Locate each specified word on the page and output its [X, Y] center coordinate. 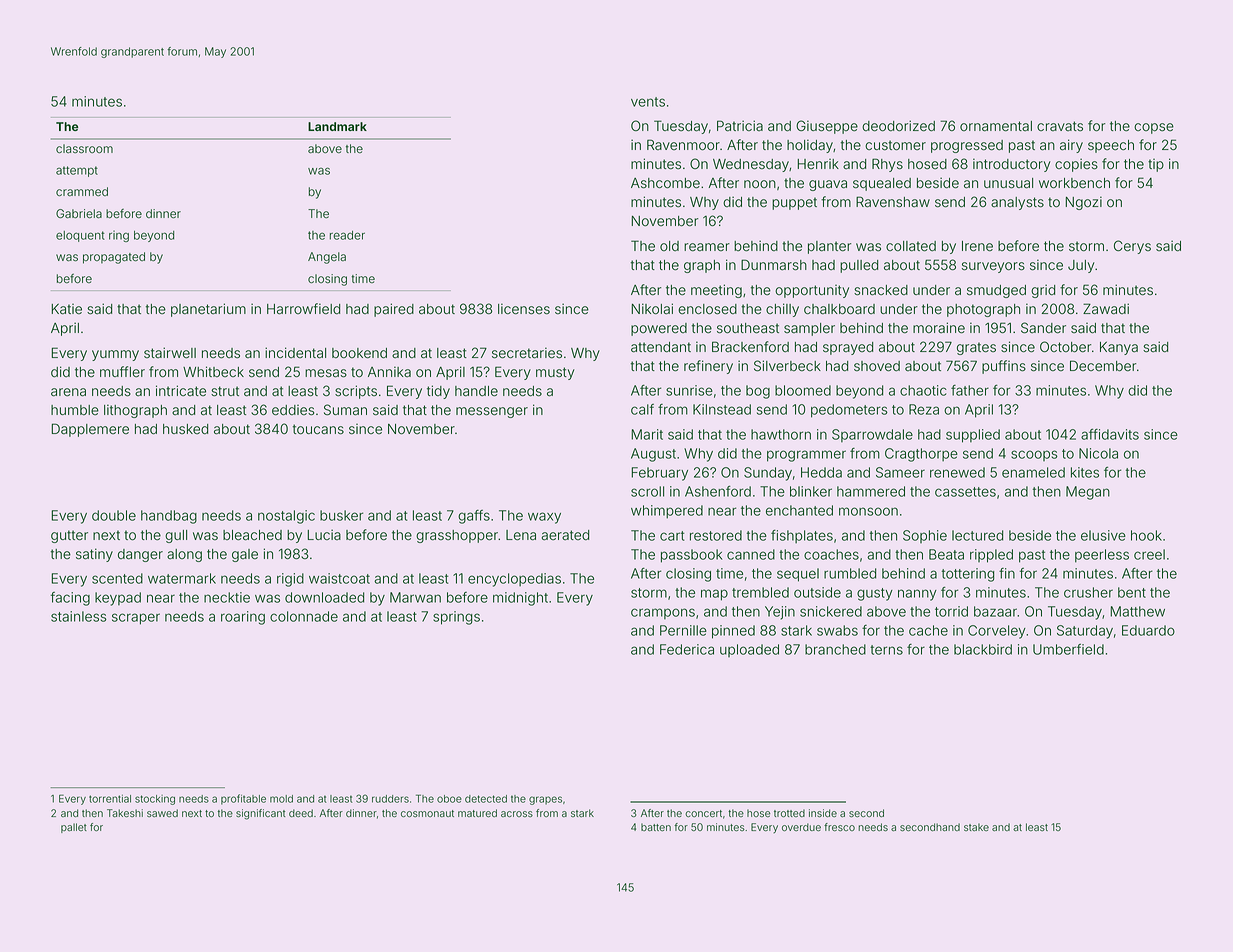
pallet [74, 828]
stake [976, 827]
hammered [871, 491]
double [114, 515]
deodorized [898, 126]
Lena [521, 535]
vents [648, 102]
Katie [67, 309]
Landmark [337, 126]
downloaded [324, 597]
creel [1149, 554]
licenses [524, 309]
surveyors [993, 267]
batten [656, 827]
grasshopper [457, 536]
